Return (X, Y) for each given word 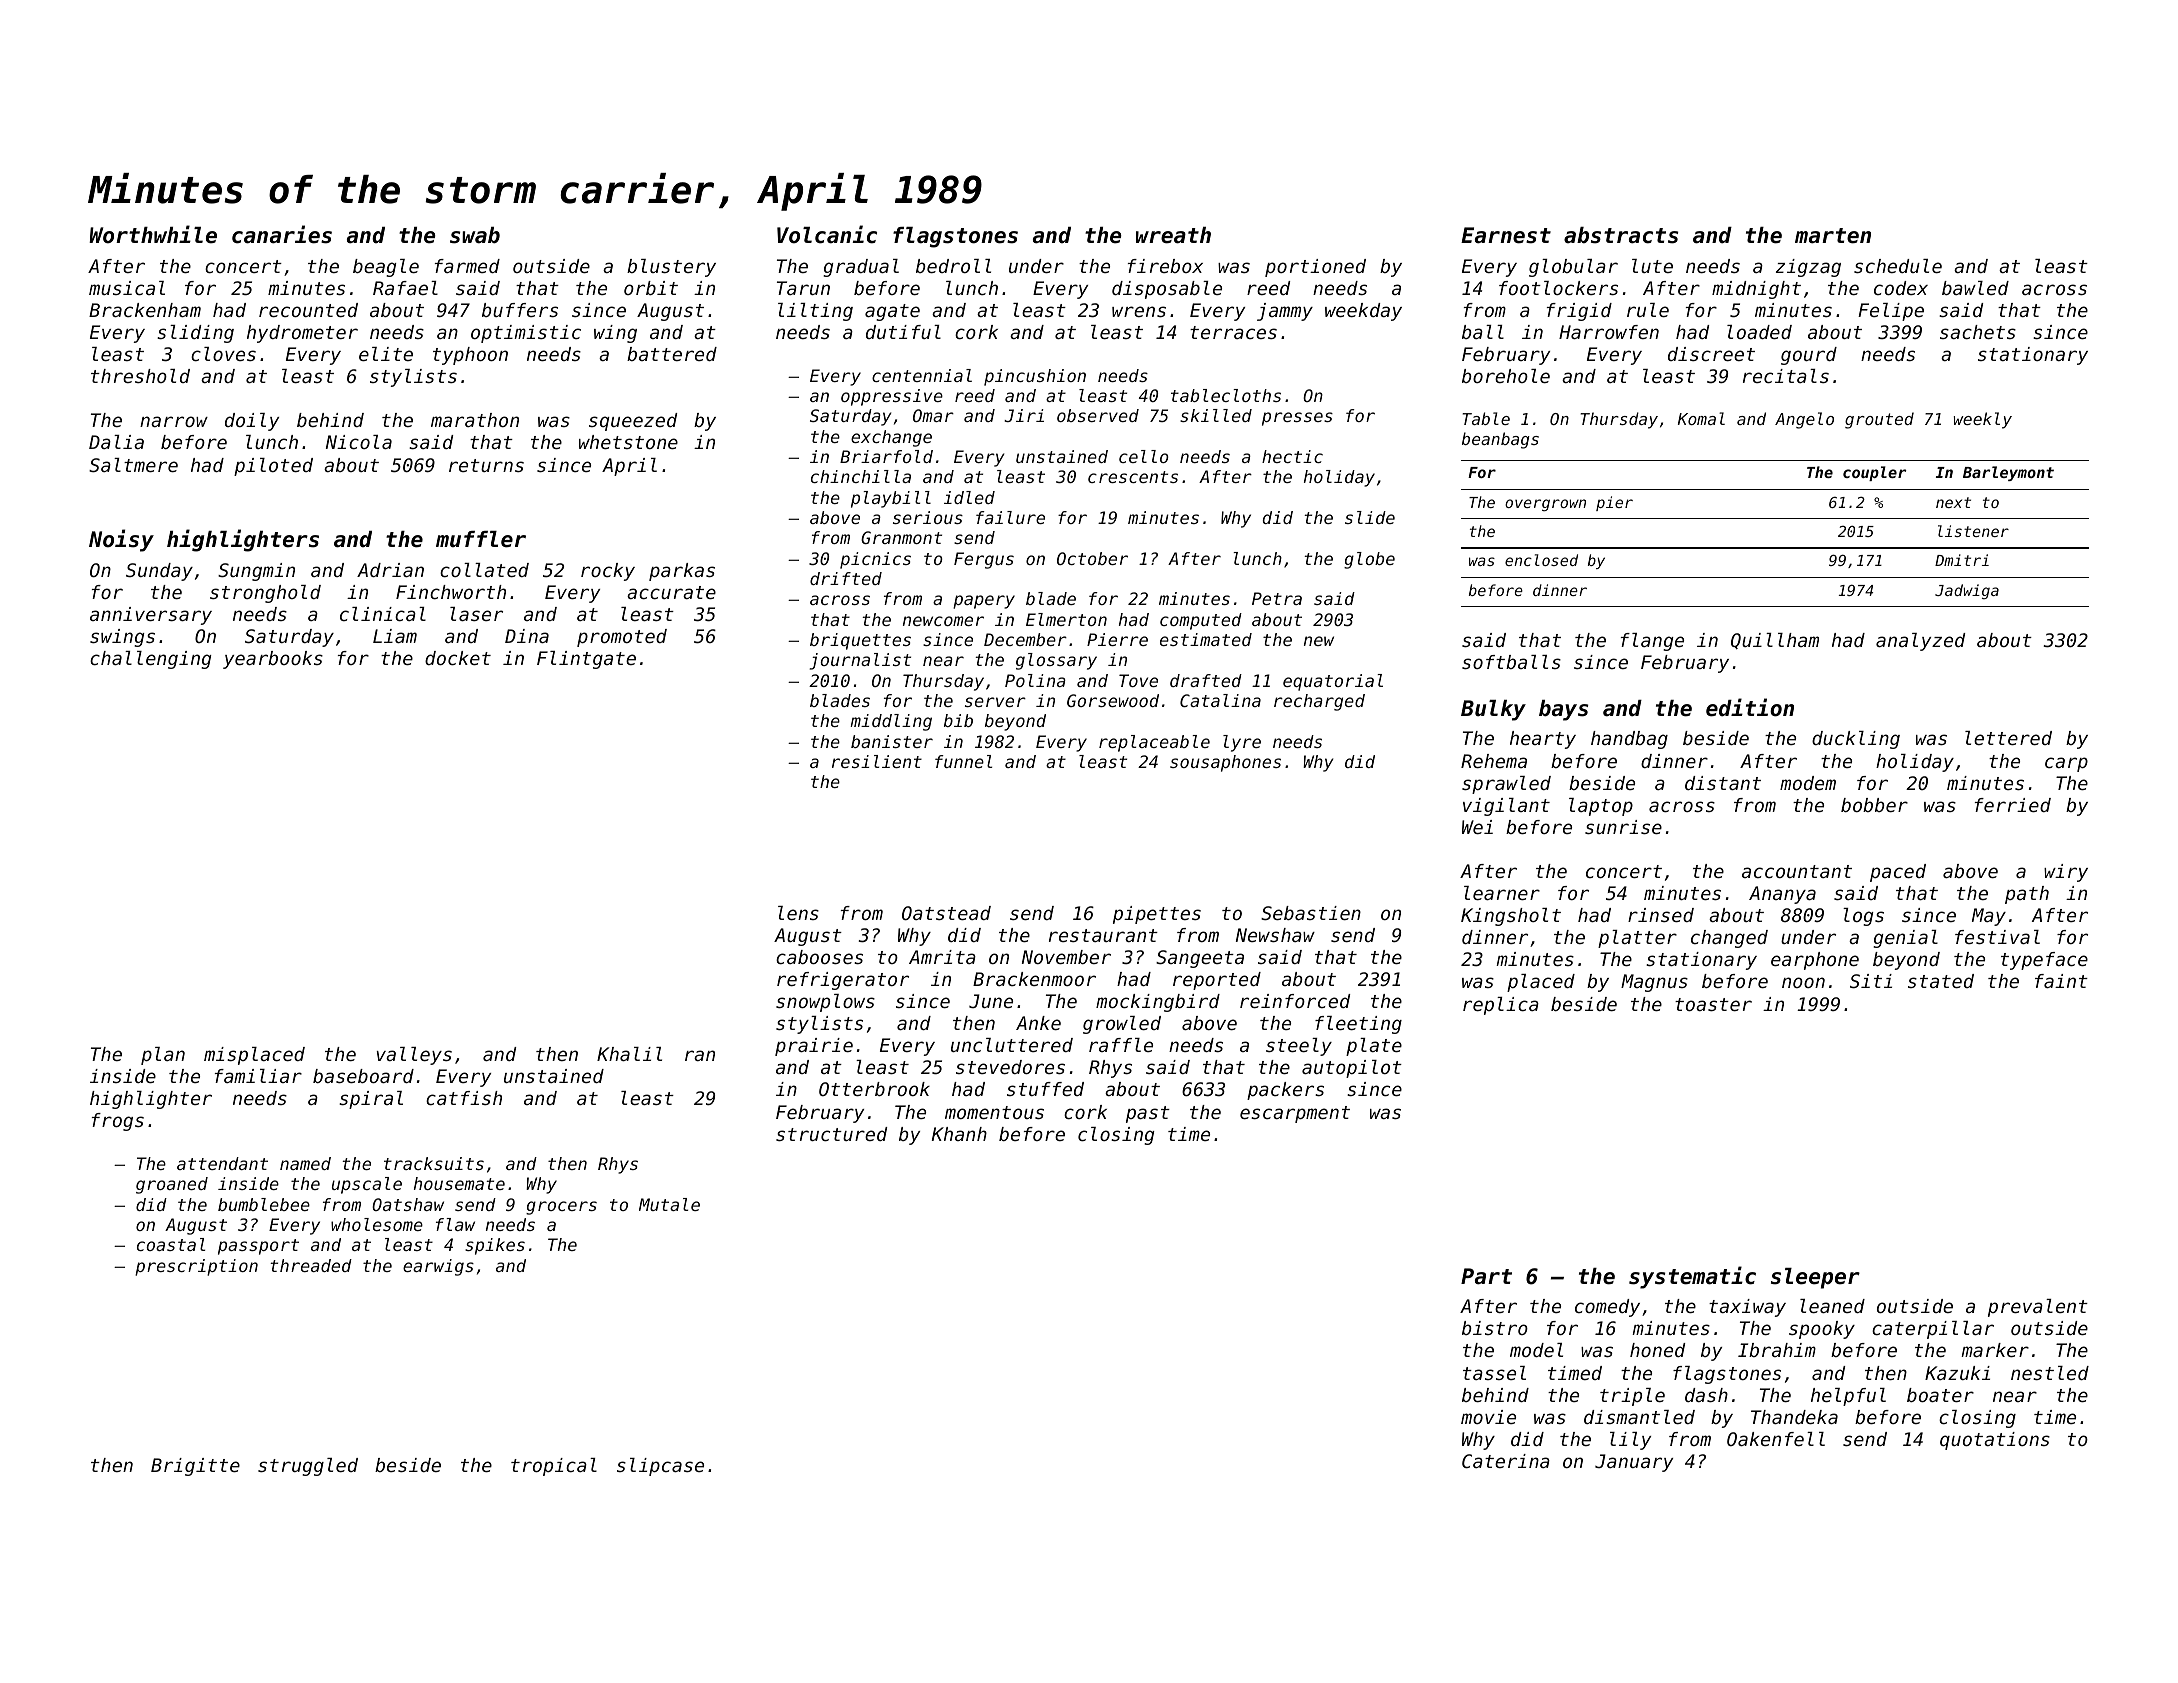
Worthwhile (153, 234)
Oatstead (946, 913)
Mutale (669, 1204)
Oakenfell (1776, 1439)
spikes (495, 1246)
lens (798, 913)
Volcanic (827, 234)
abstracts (1621, 235)
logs (1863, 917)
